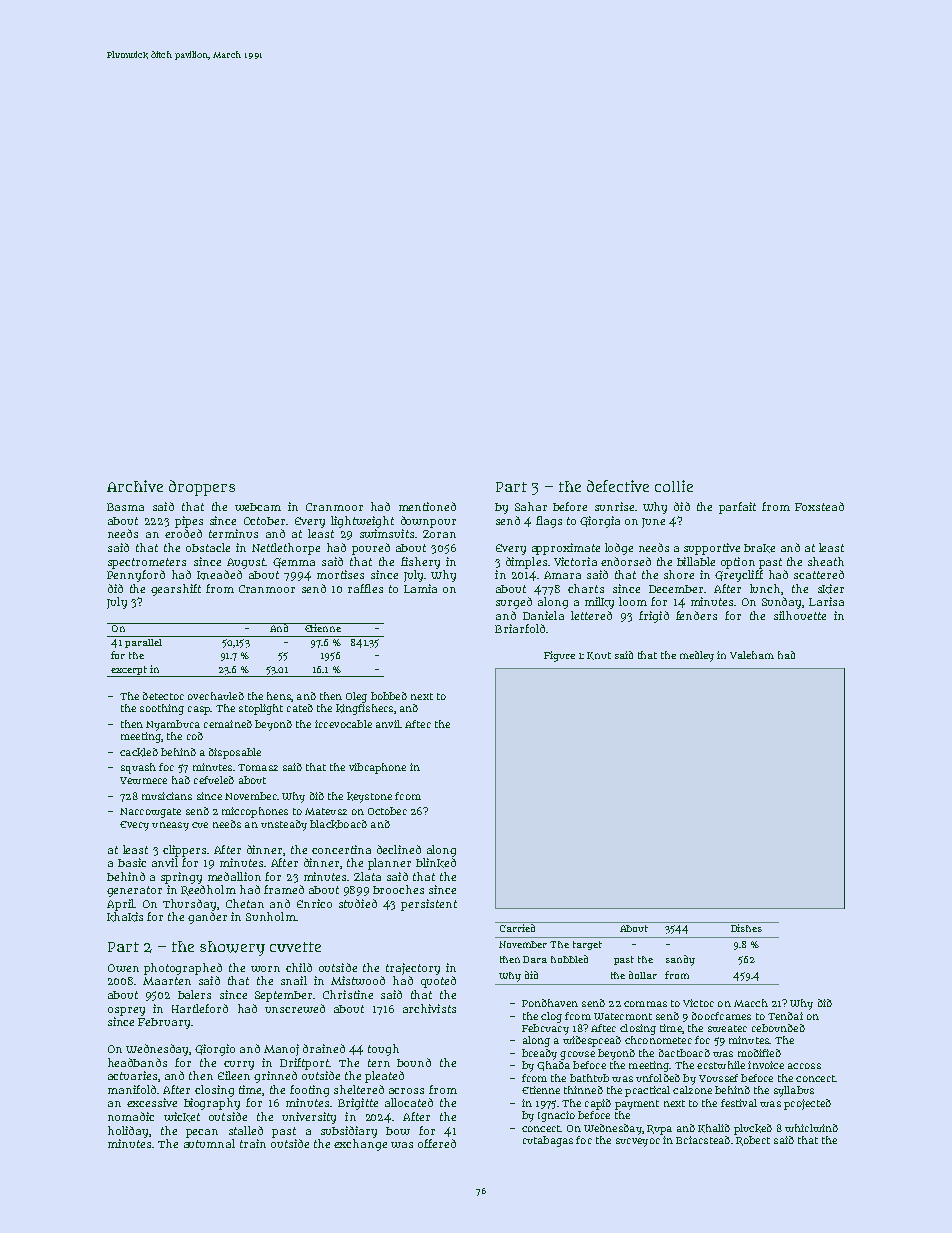 The image size is (952, 1233). Describe the element at coordinates (253, 1143) in the screenshot. I see `train` at that location.
